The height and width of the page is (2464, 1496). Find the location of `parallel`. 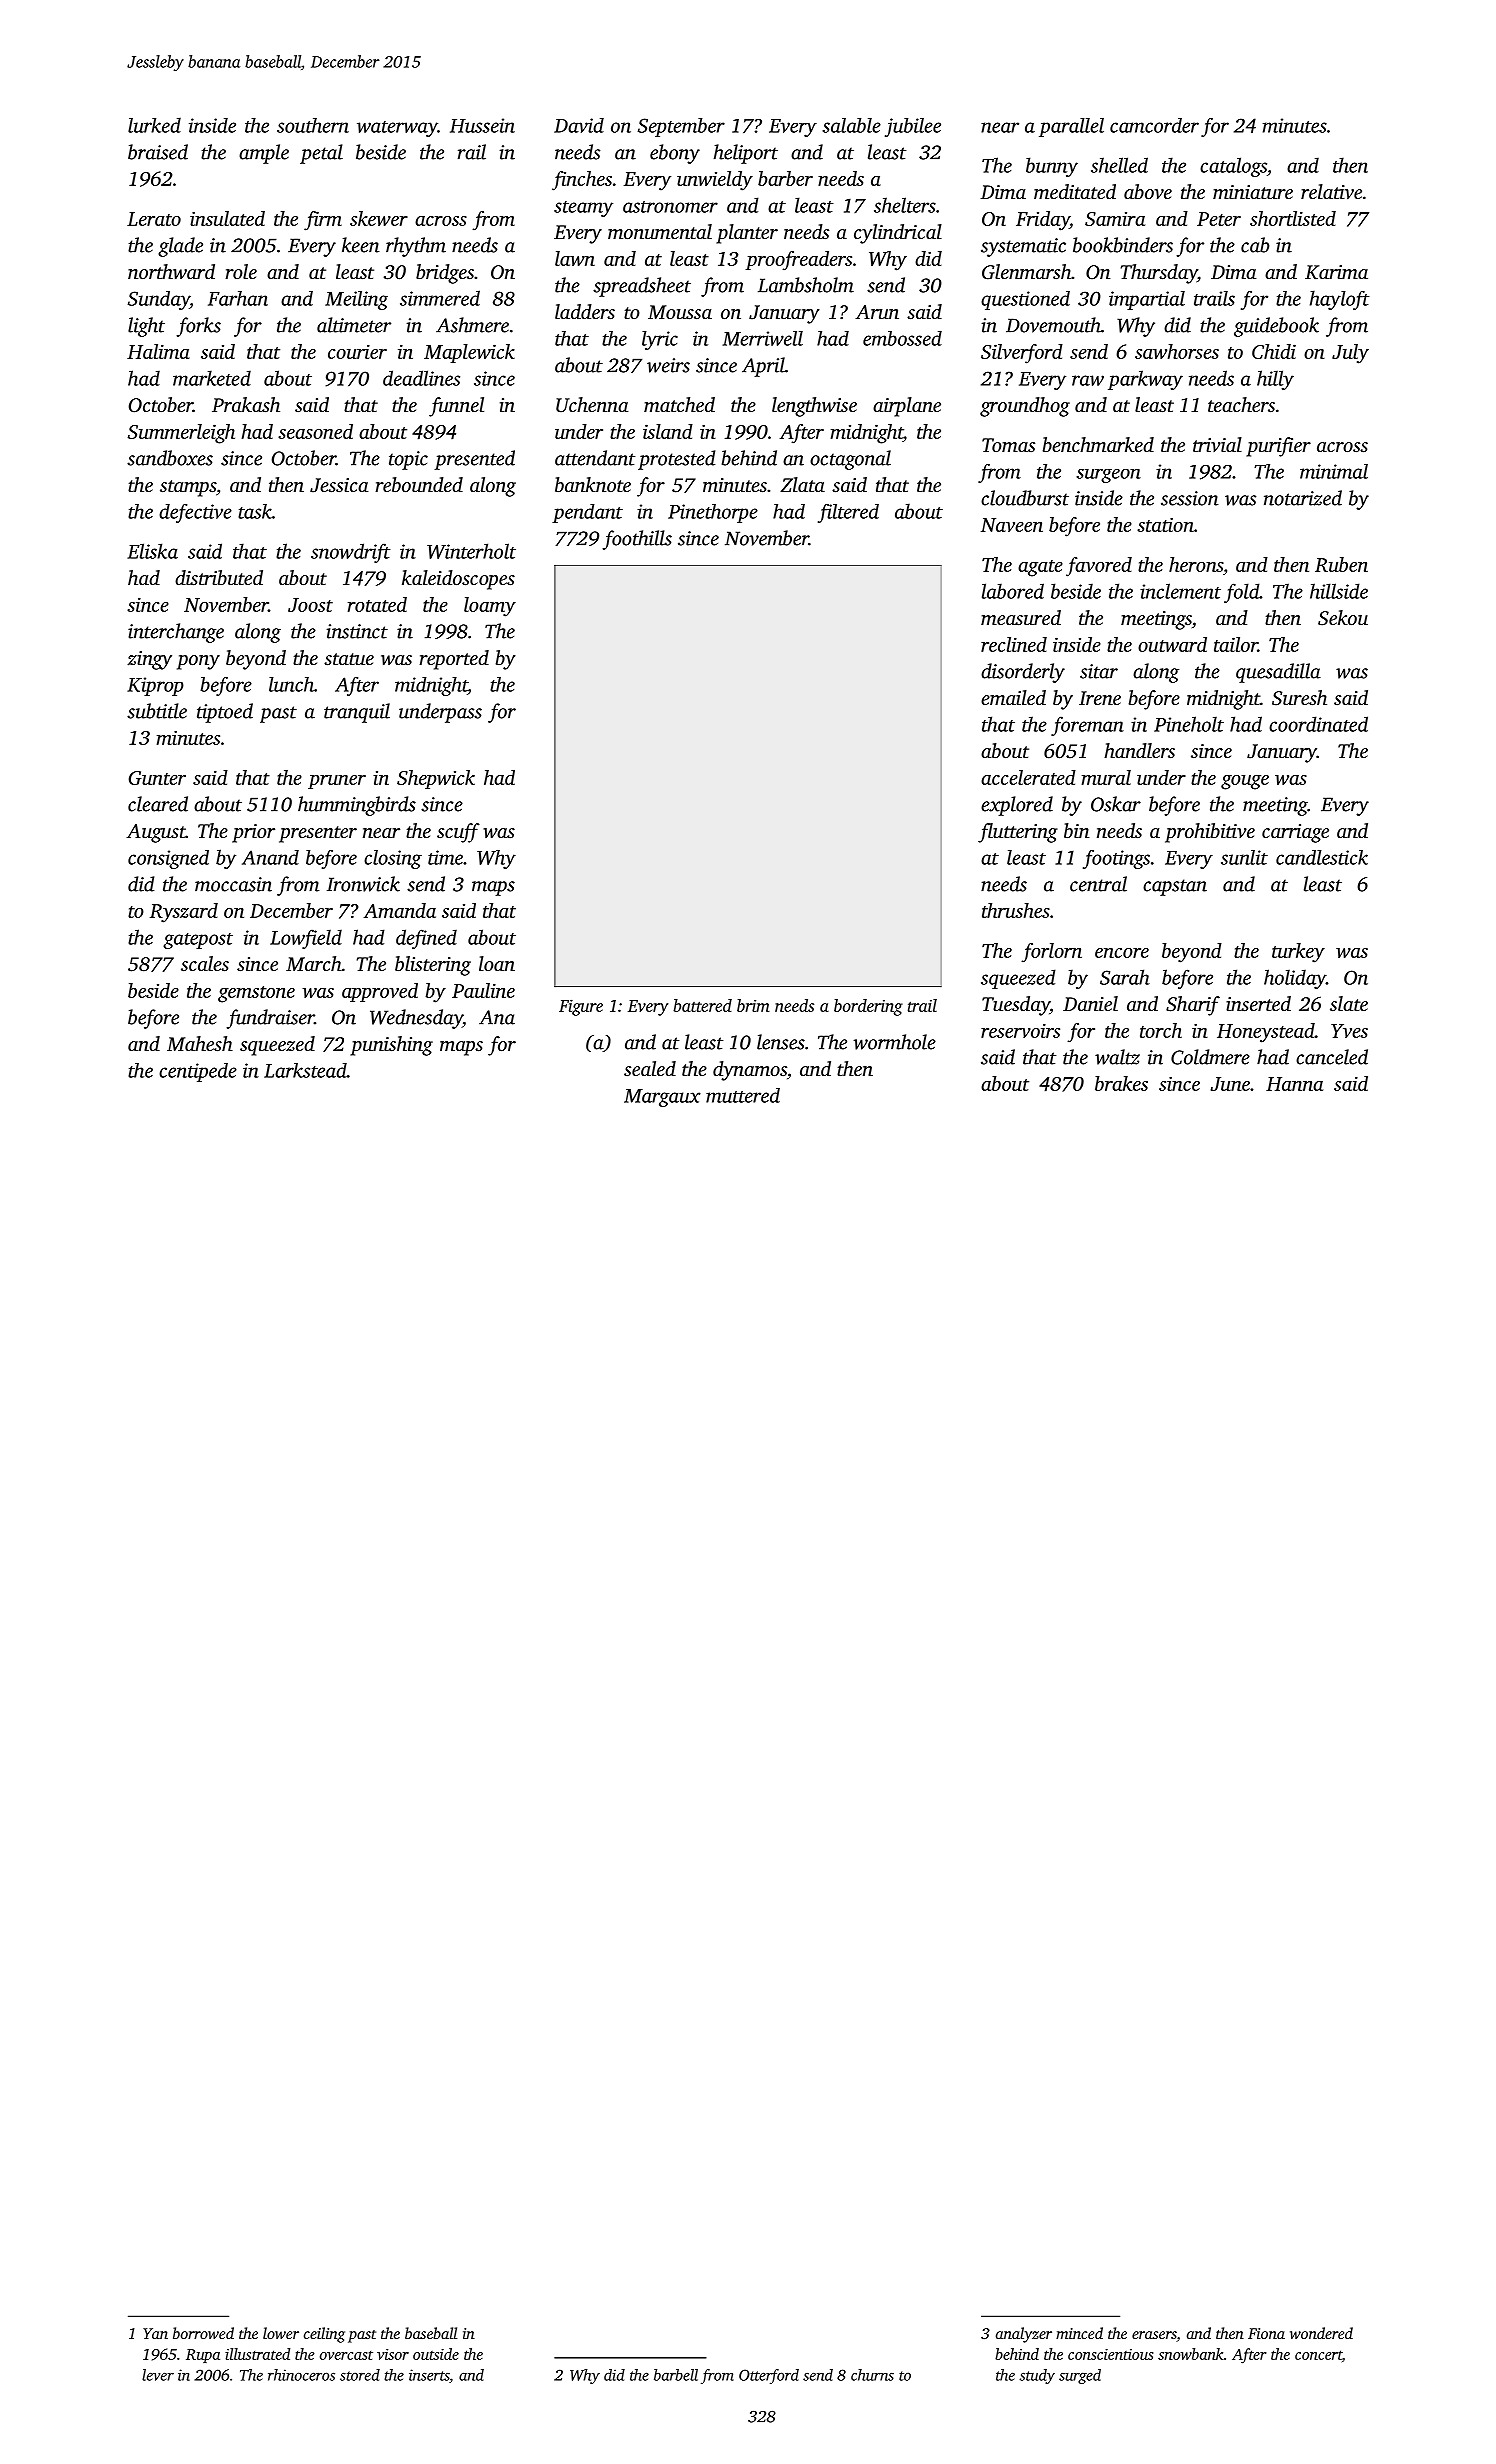

parallel is located at coordinates (1071, 127).
